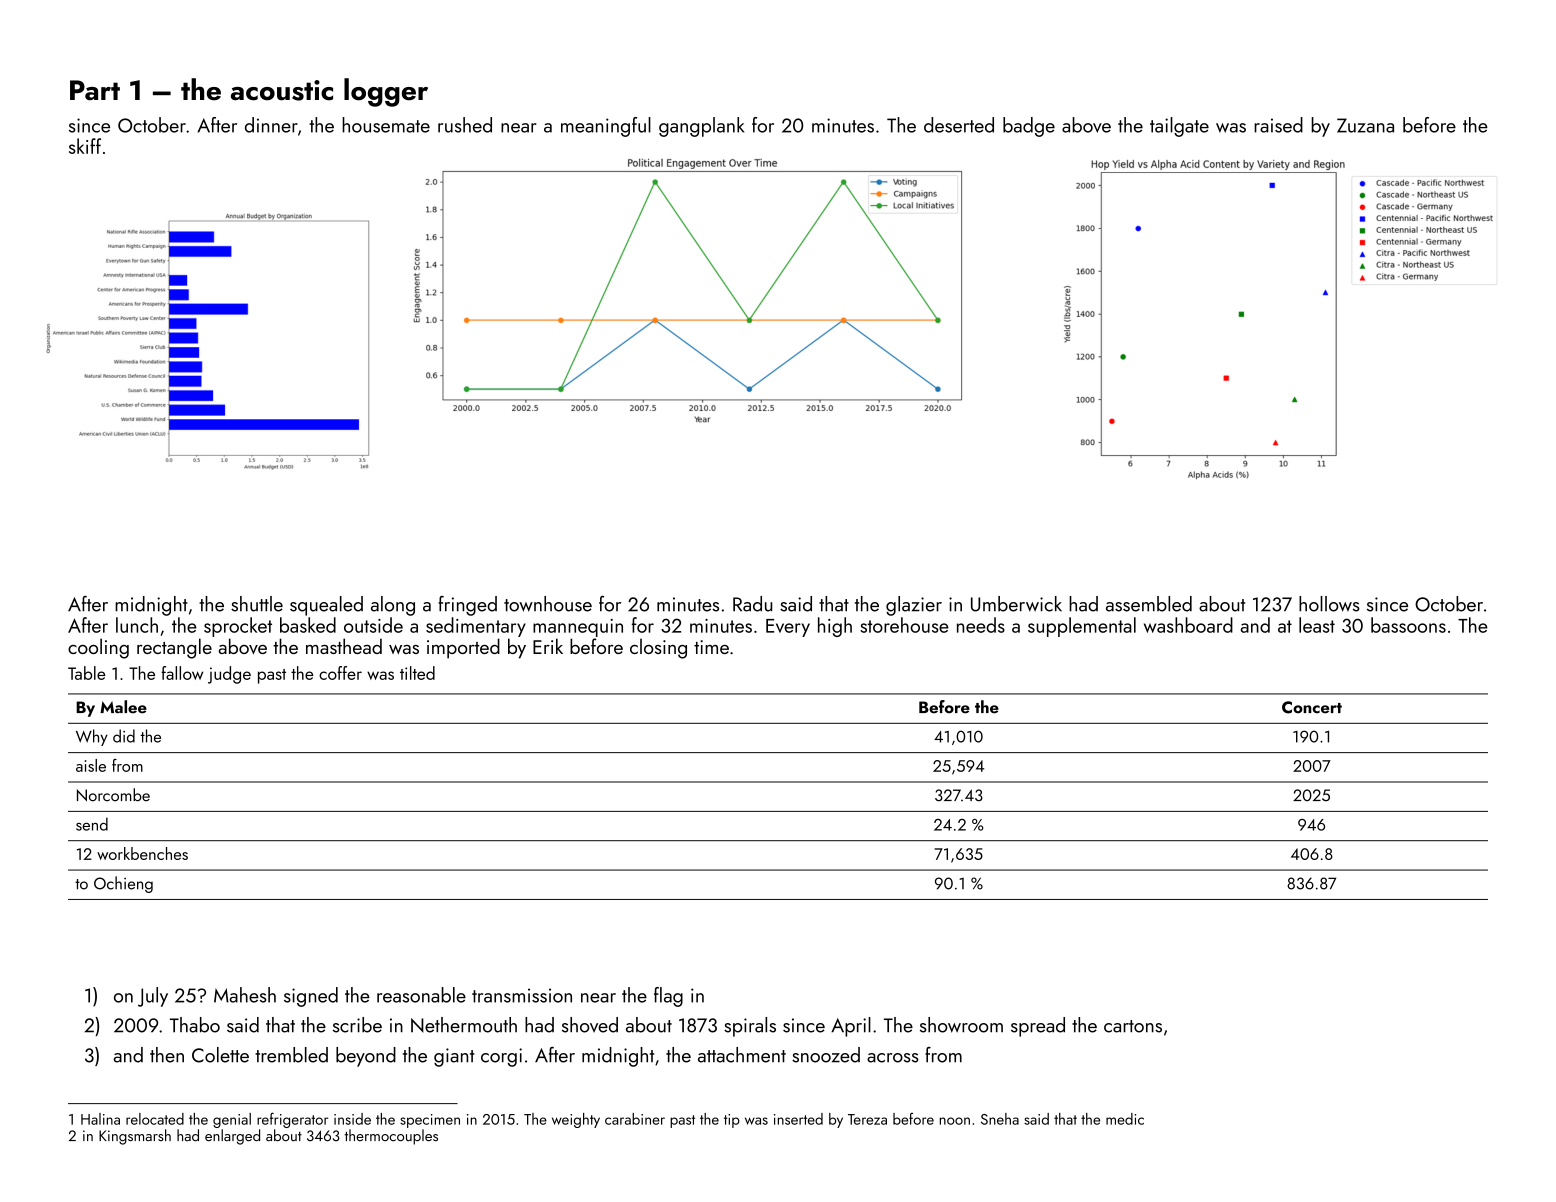  What do you see at coordinates (326, 606) in the screenshot?
I see `squealed` at bounding box center [326, 606].
